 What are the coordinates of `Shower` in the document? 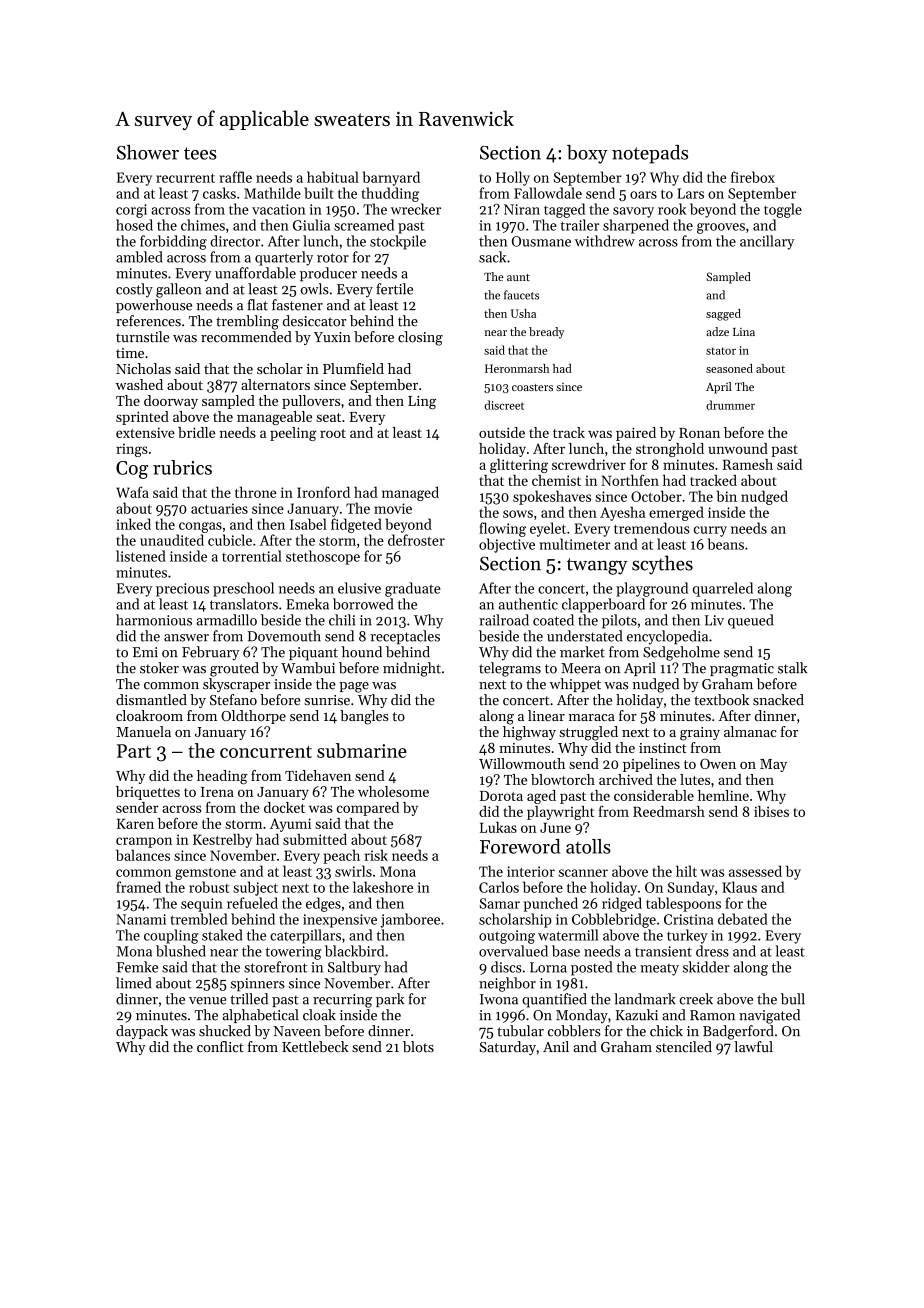 It's located at (148, 152).
